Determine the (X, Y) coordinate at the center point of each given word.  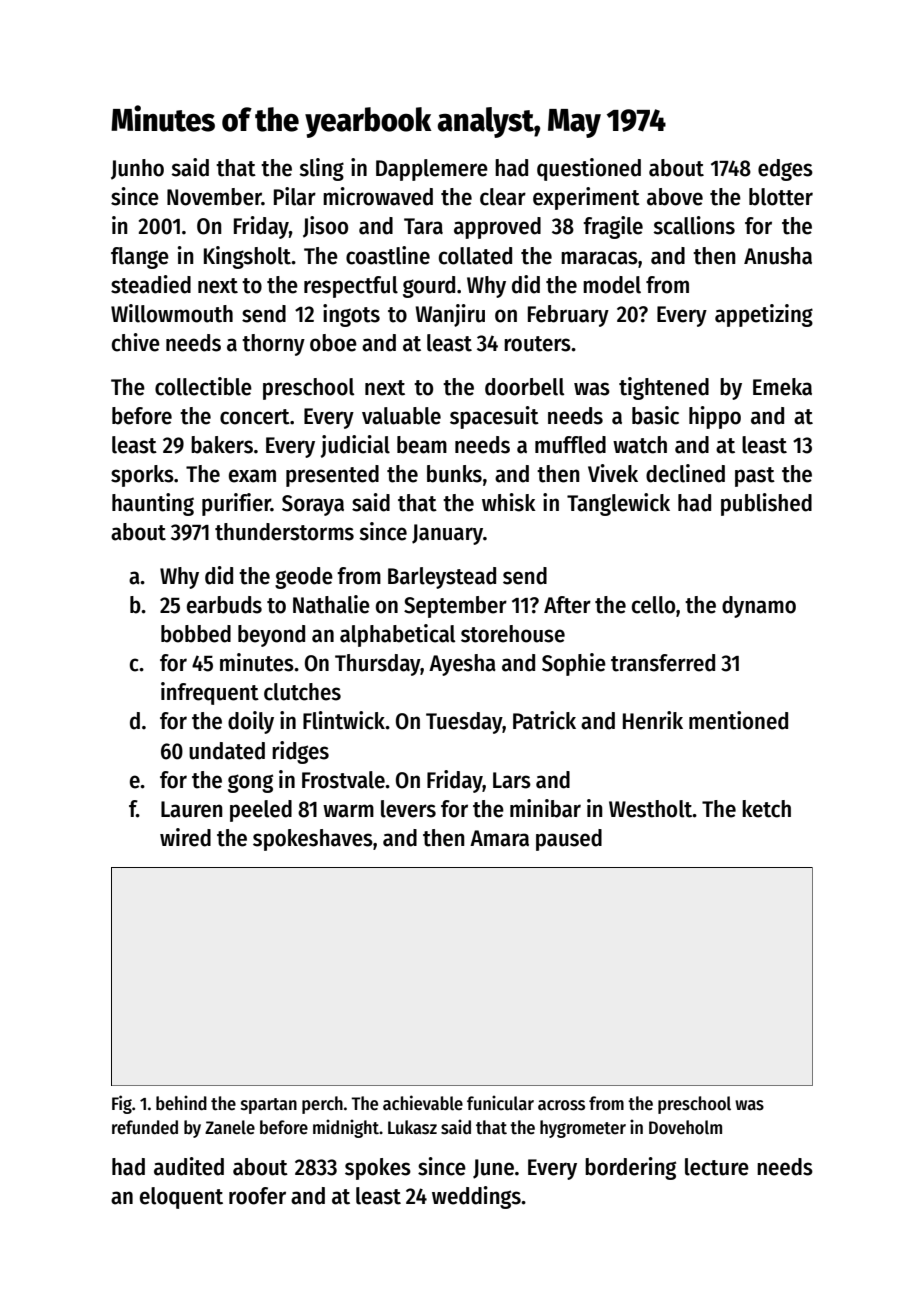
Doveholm (685, 1127)
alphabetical (397, 635)
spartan (269, 1106)
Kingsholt (248, 257)
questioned (589, 169)
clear (503, 197)
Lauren (192, 809)
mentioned (738, 720)
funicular (500, 1103)
